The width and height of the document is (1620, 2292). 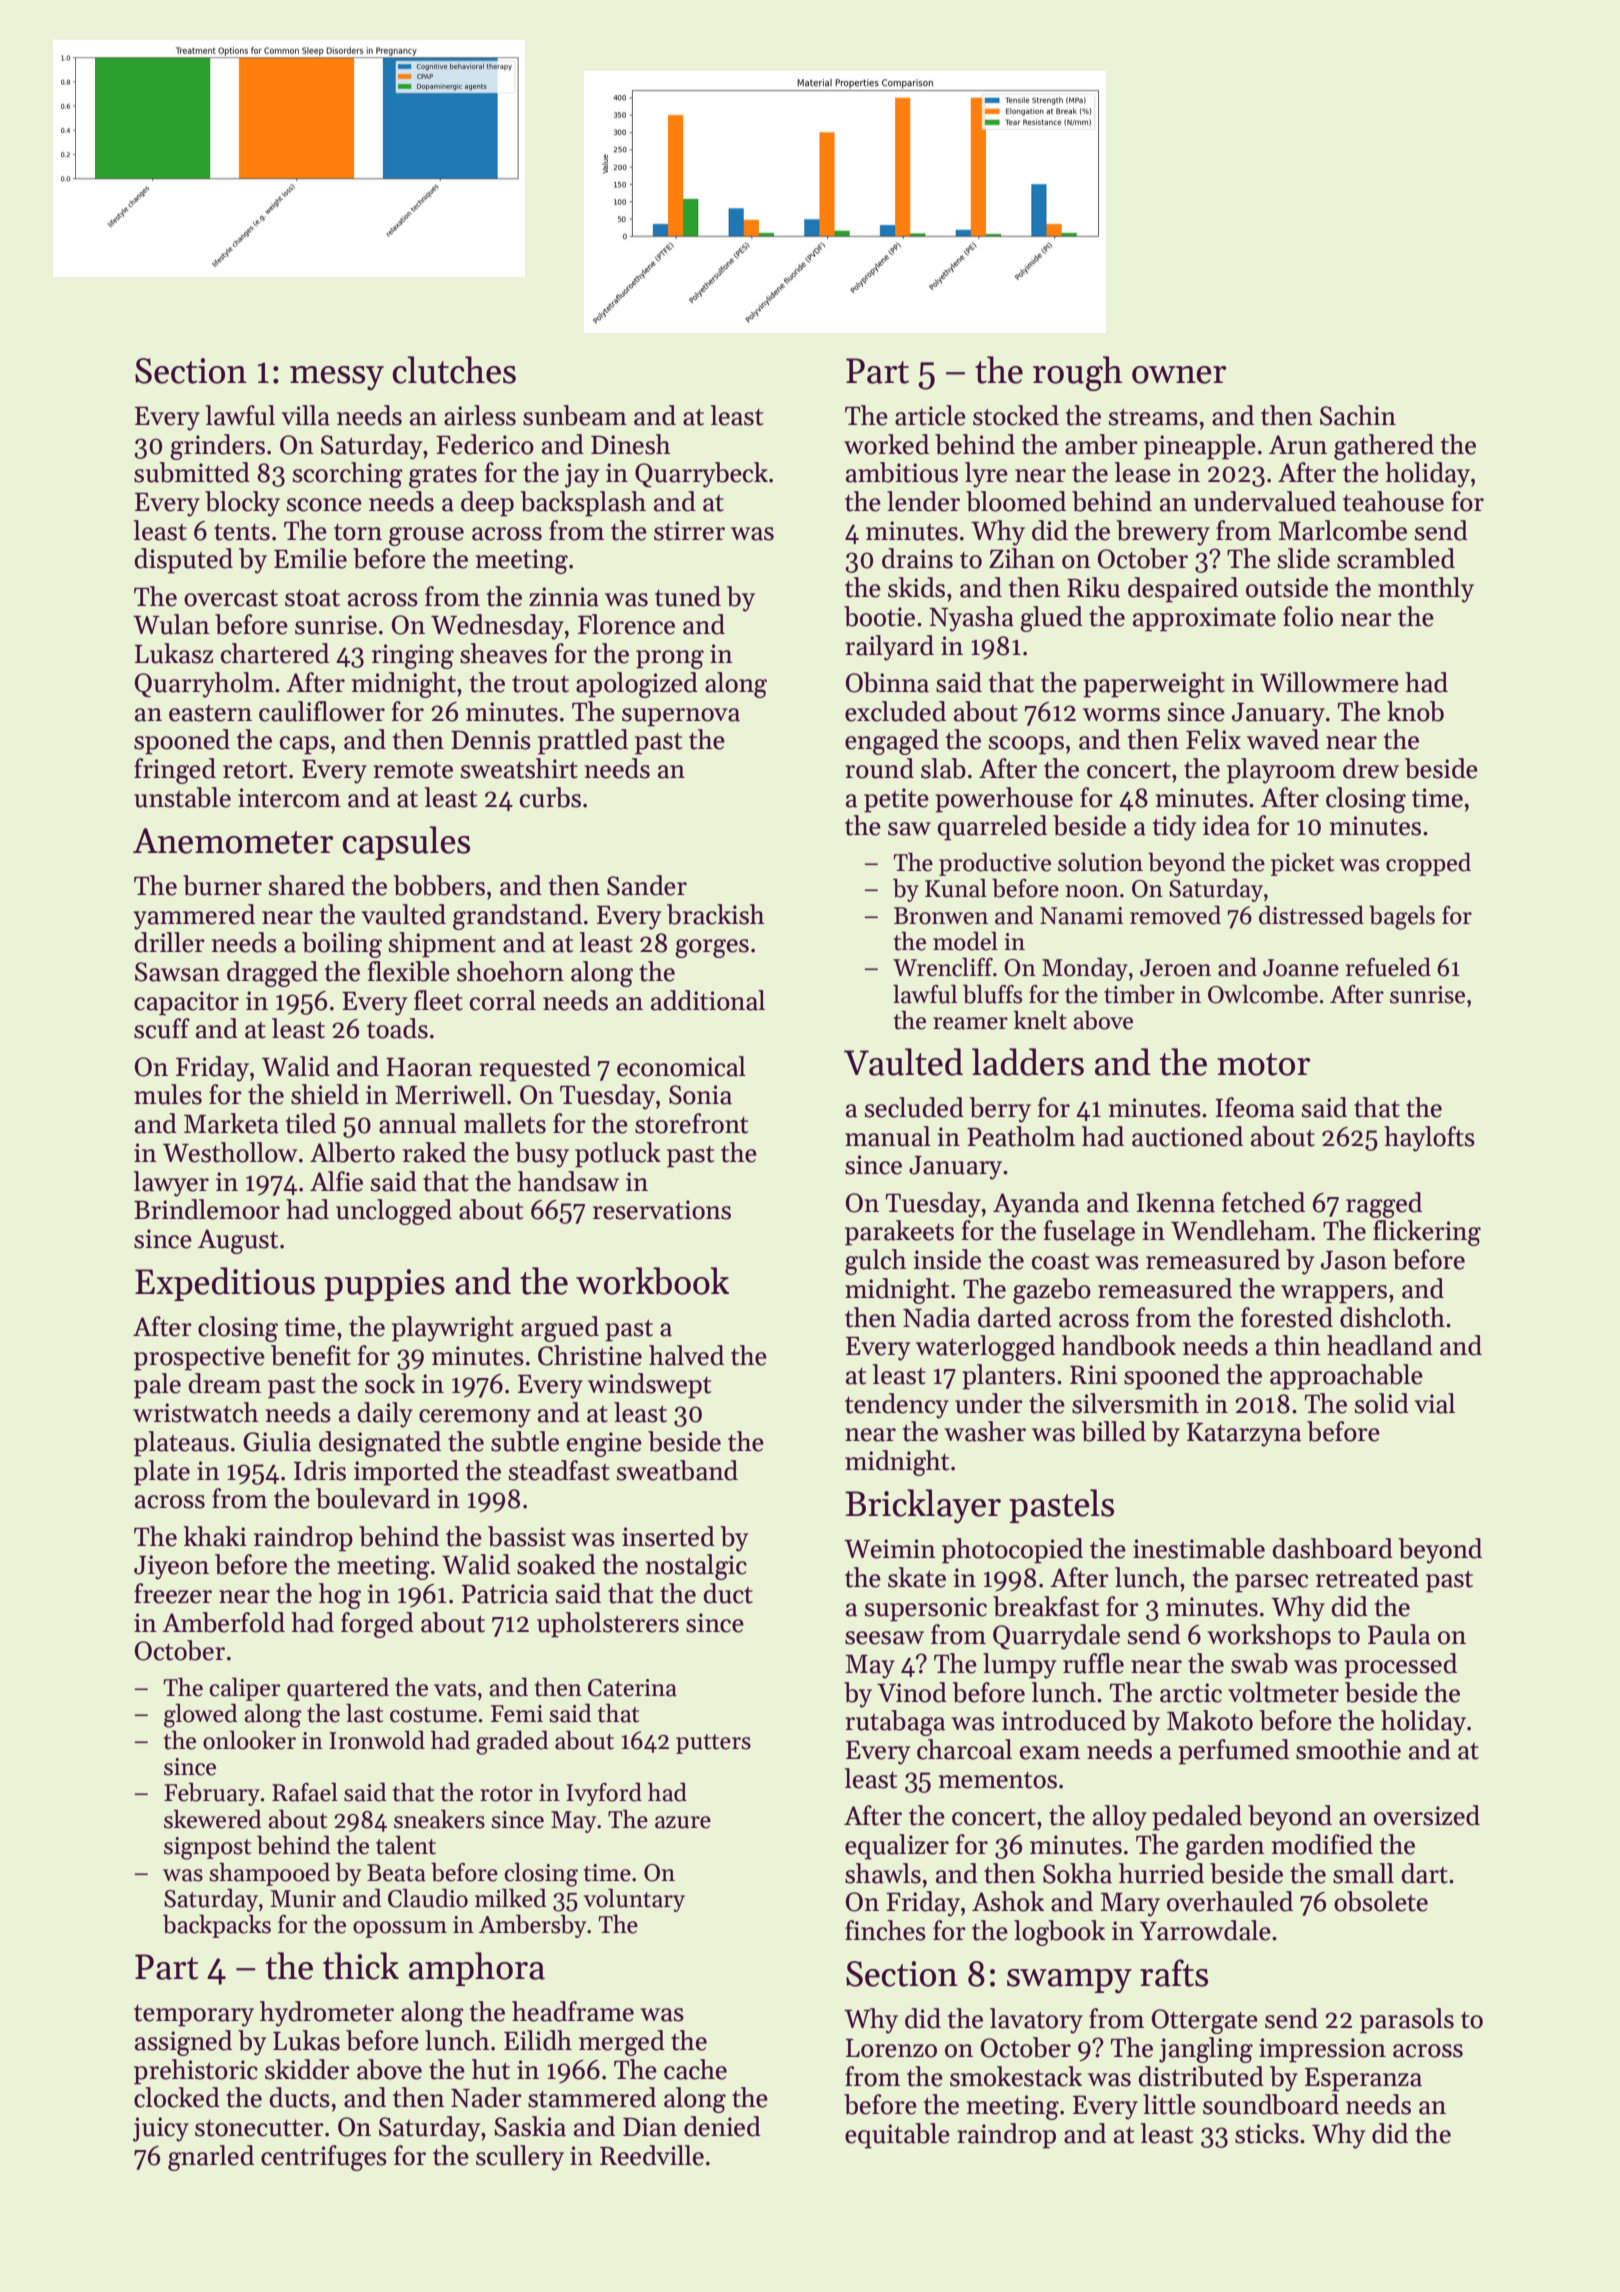 What do you see at coordinates (887, 682) in the document?
I see `Obinna` at bounding box center [887, 682].
